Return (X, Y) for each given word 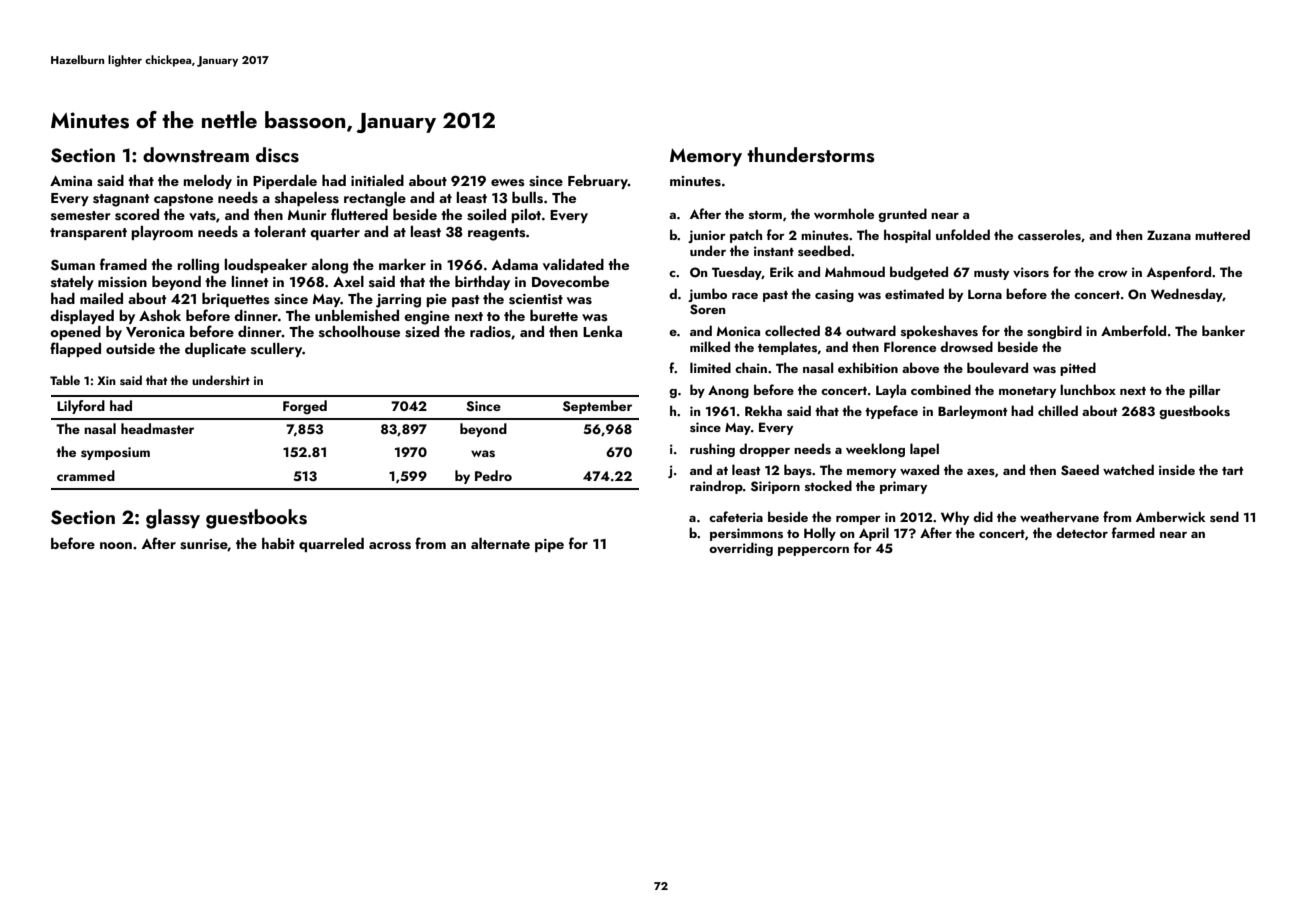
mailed (101, 298)
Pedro (493, 475)
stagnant (121, 200)
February (598, 182)
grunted (902, 215)
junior (707, 236)
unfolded (963, 234)
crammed (86, 475)
